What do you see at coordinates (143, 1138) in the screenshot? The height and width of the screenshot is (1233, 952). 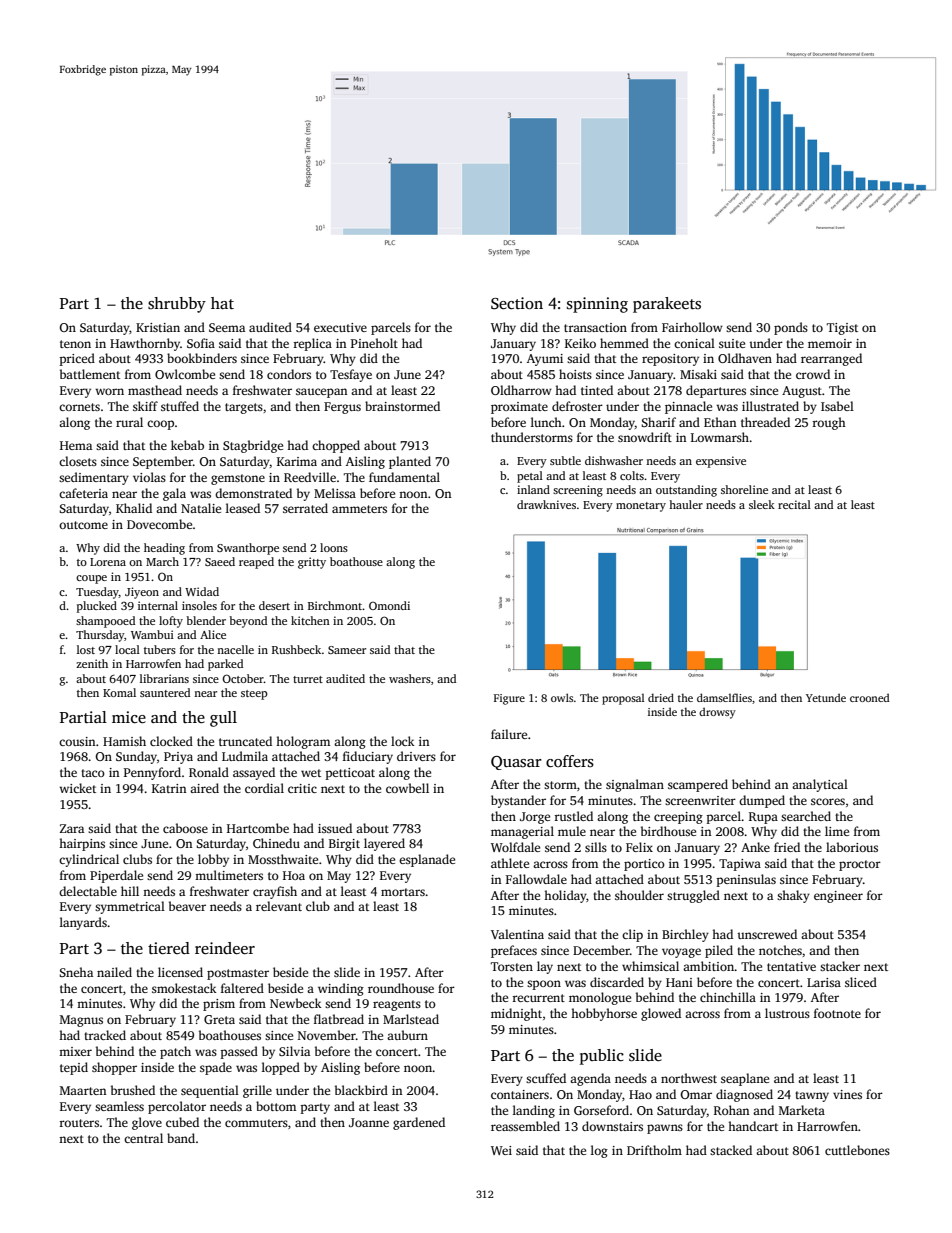 I see `central` at bounding box center [143, 1138].
